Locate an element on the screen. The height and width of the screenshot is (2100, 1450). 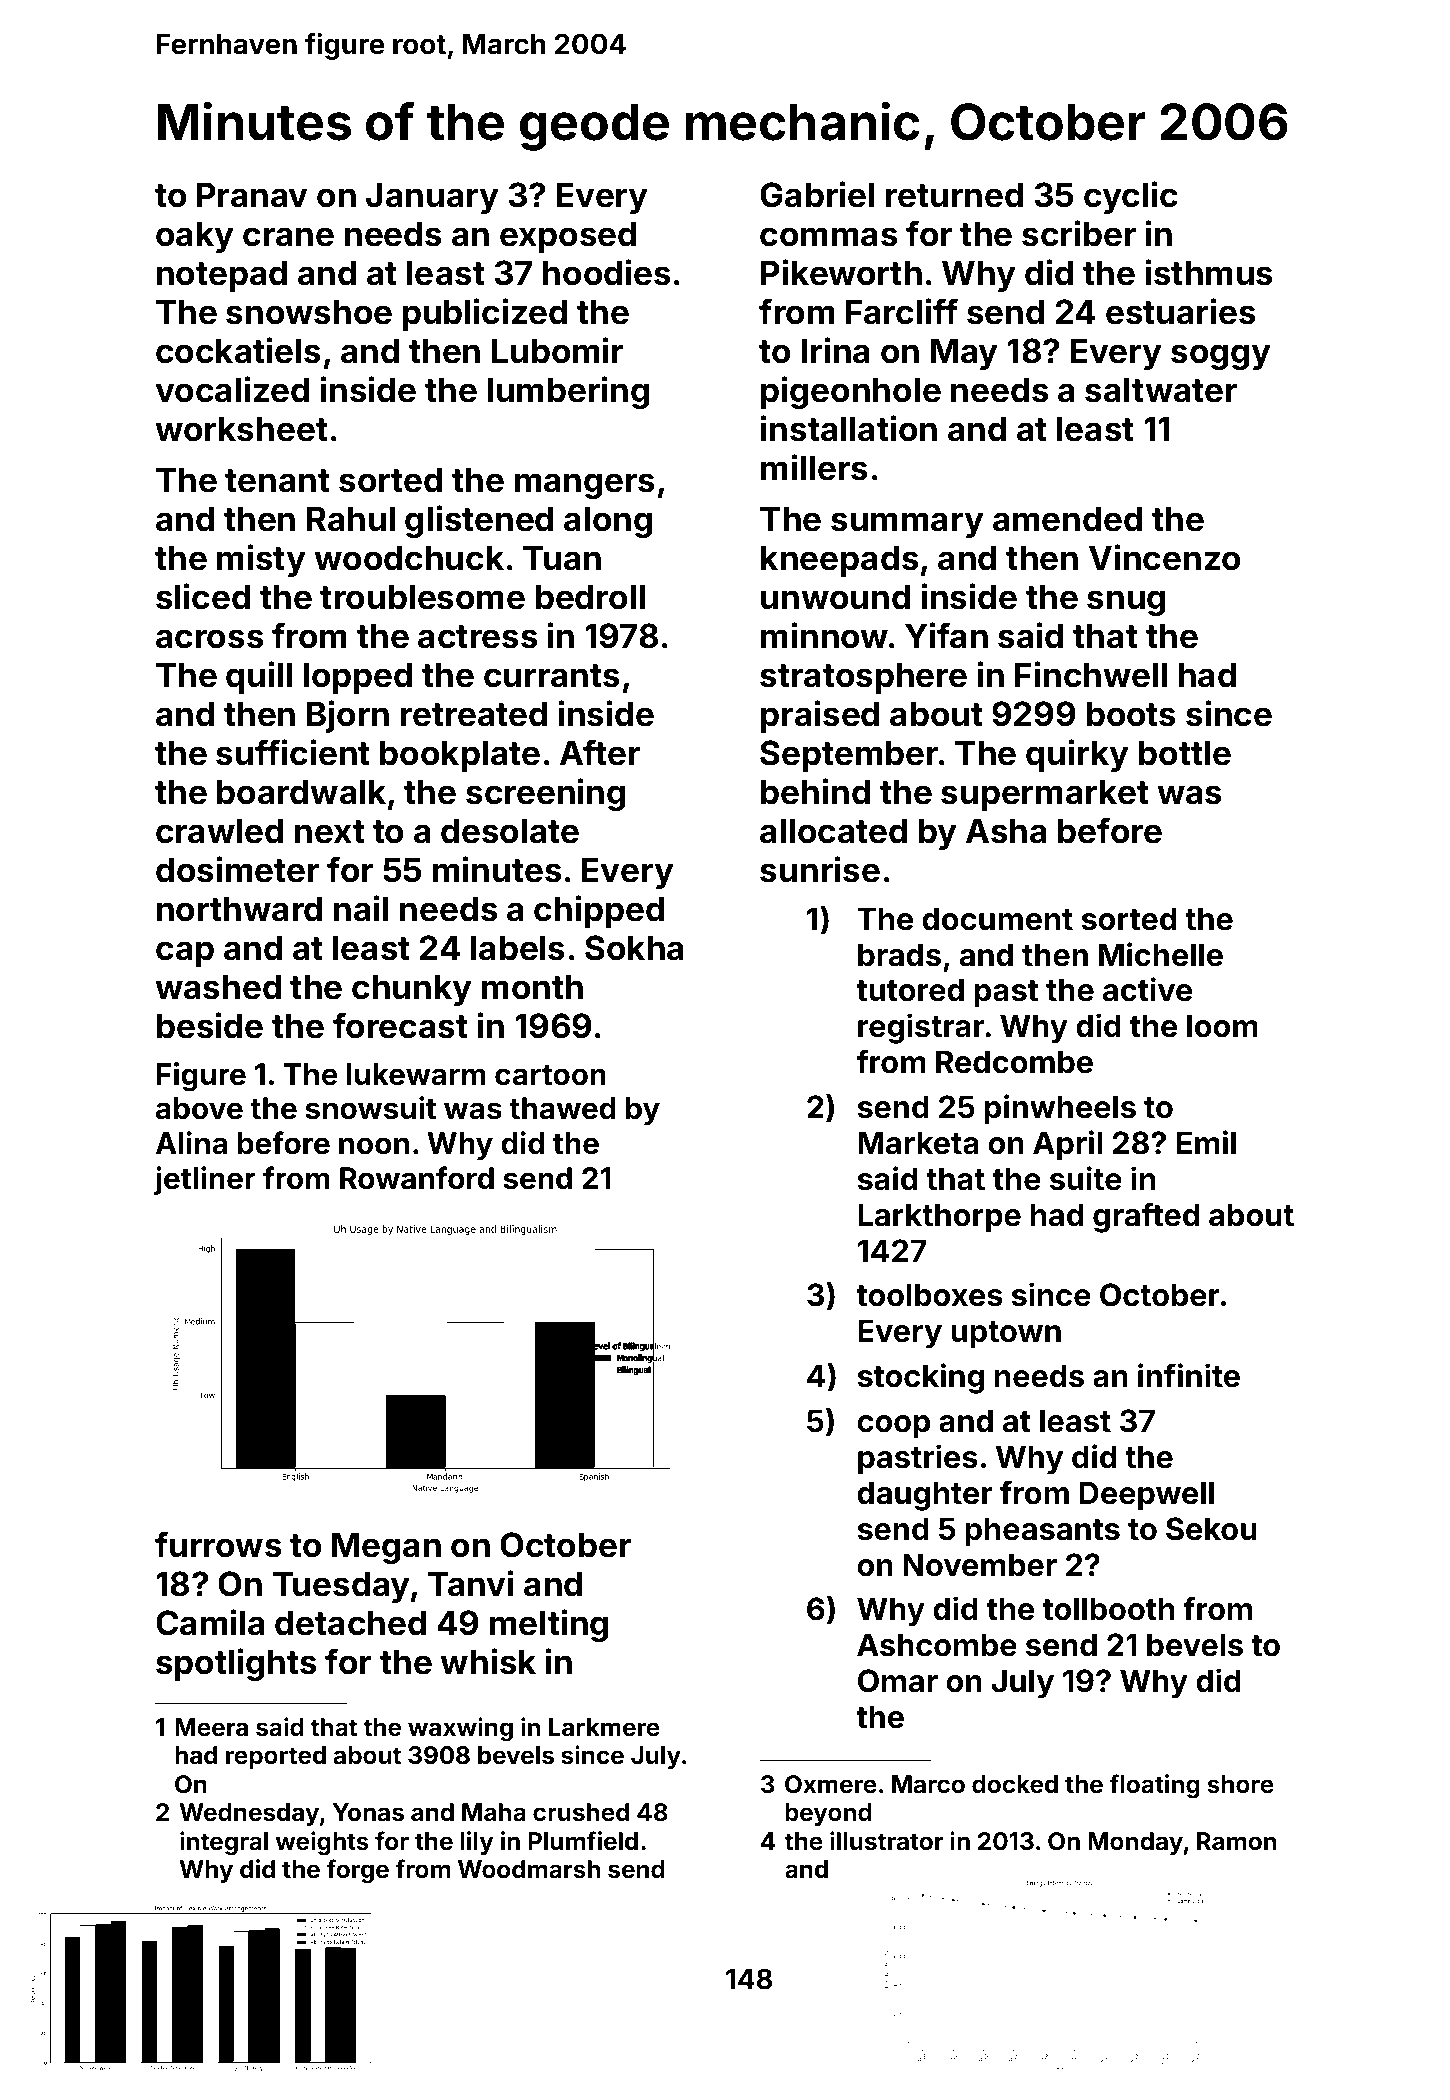
Redcombe is located at coordinates (1014, 1062).
